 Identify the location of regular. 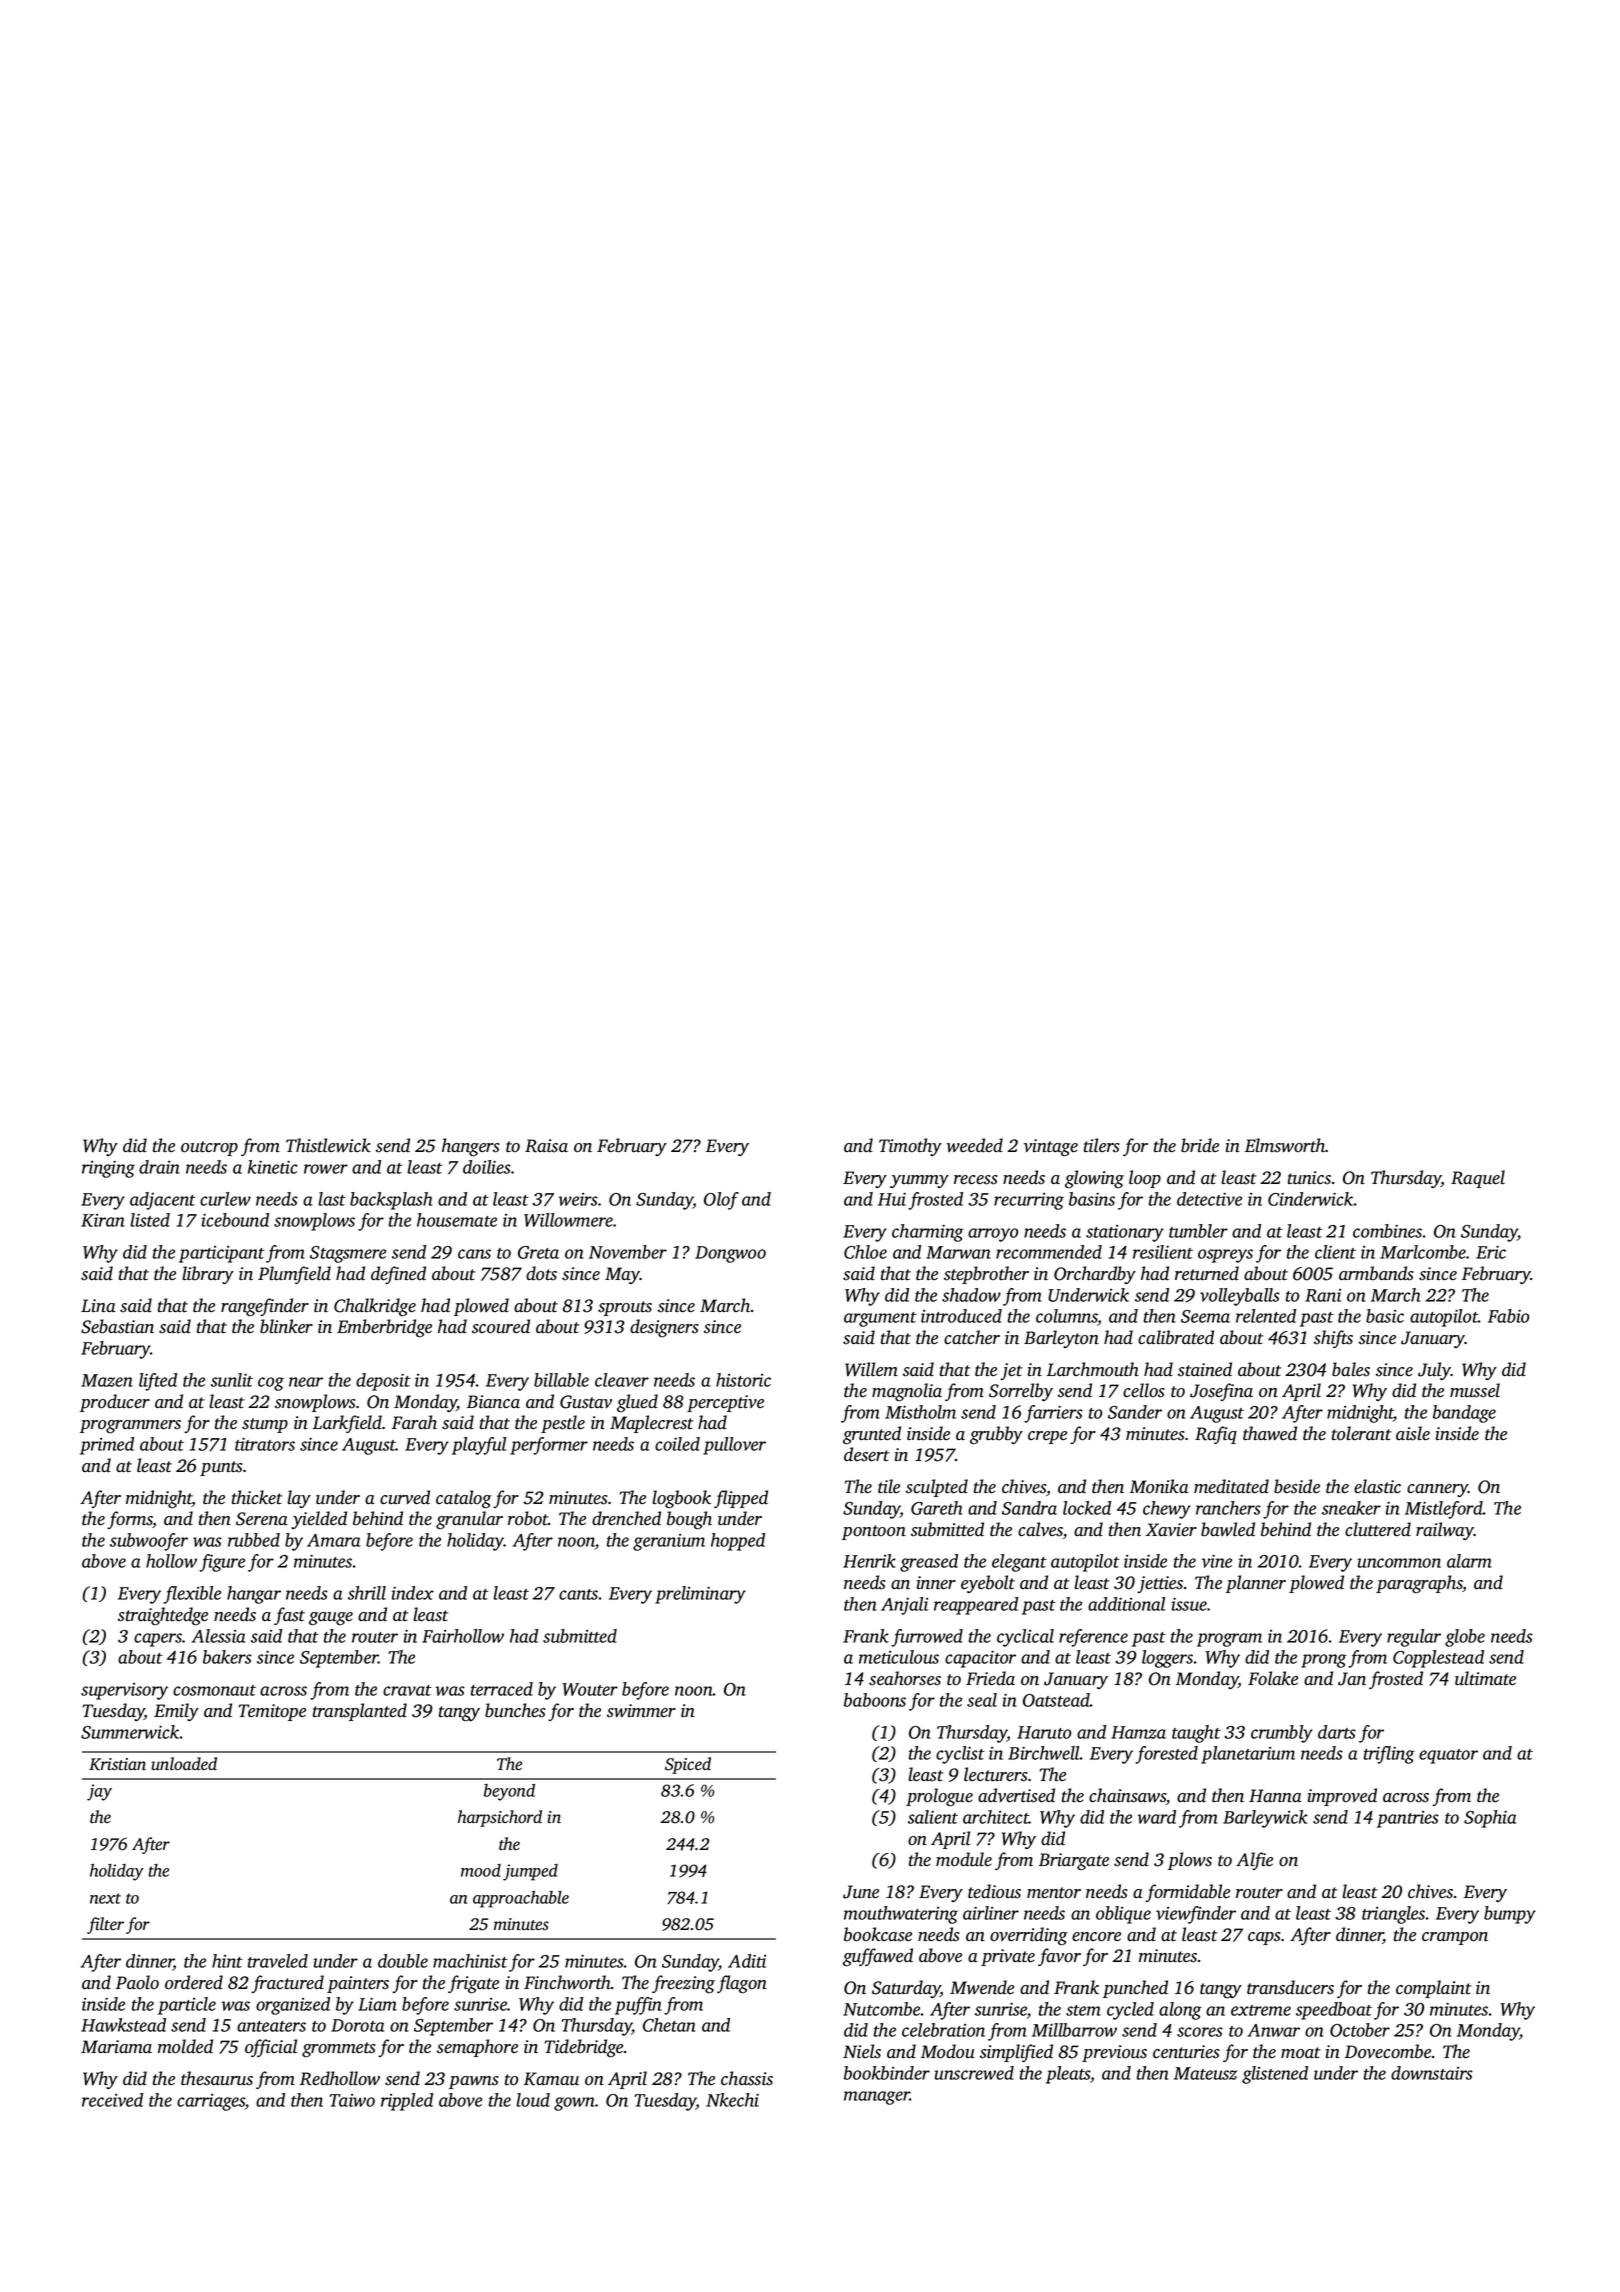
(1414, 1638).
